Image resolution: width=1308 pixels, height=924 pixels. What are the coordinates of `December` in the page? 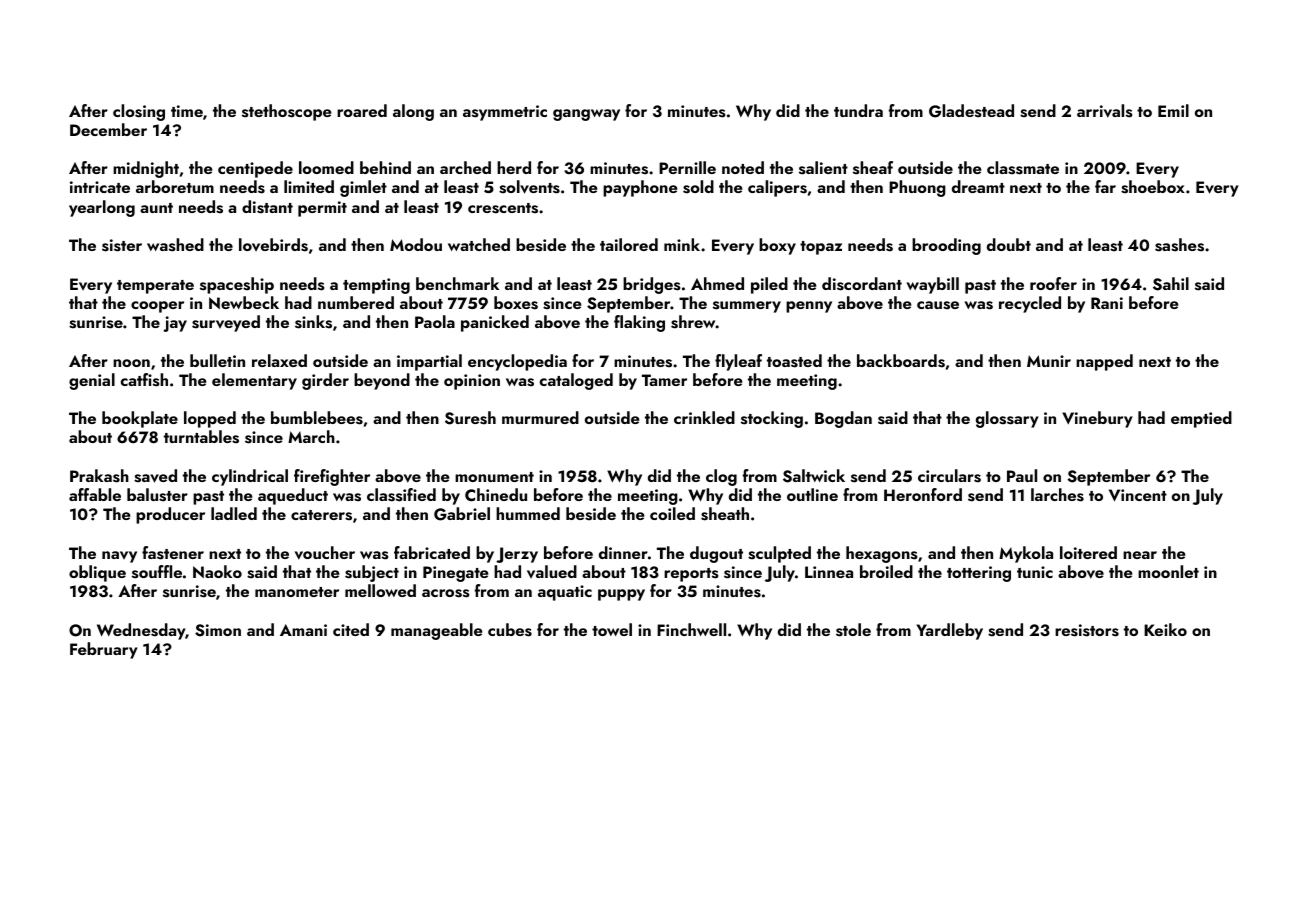 It's located at (108, 129).
